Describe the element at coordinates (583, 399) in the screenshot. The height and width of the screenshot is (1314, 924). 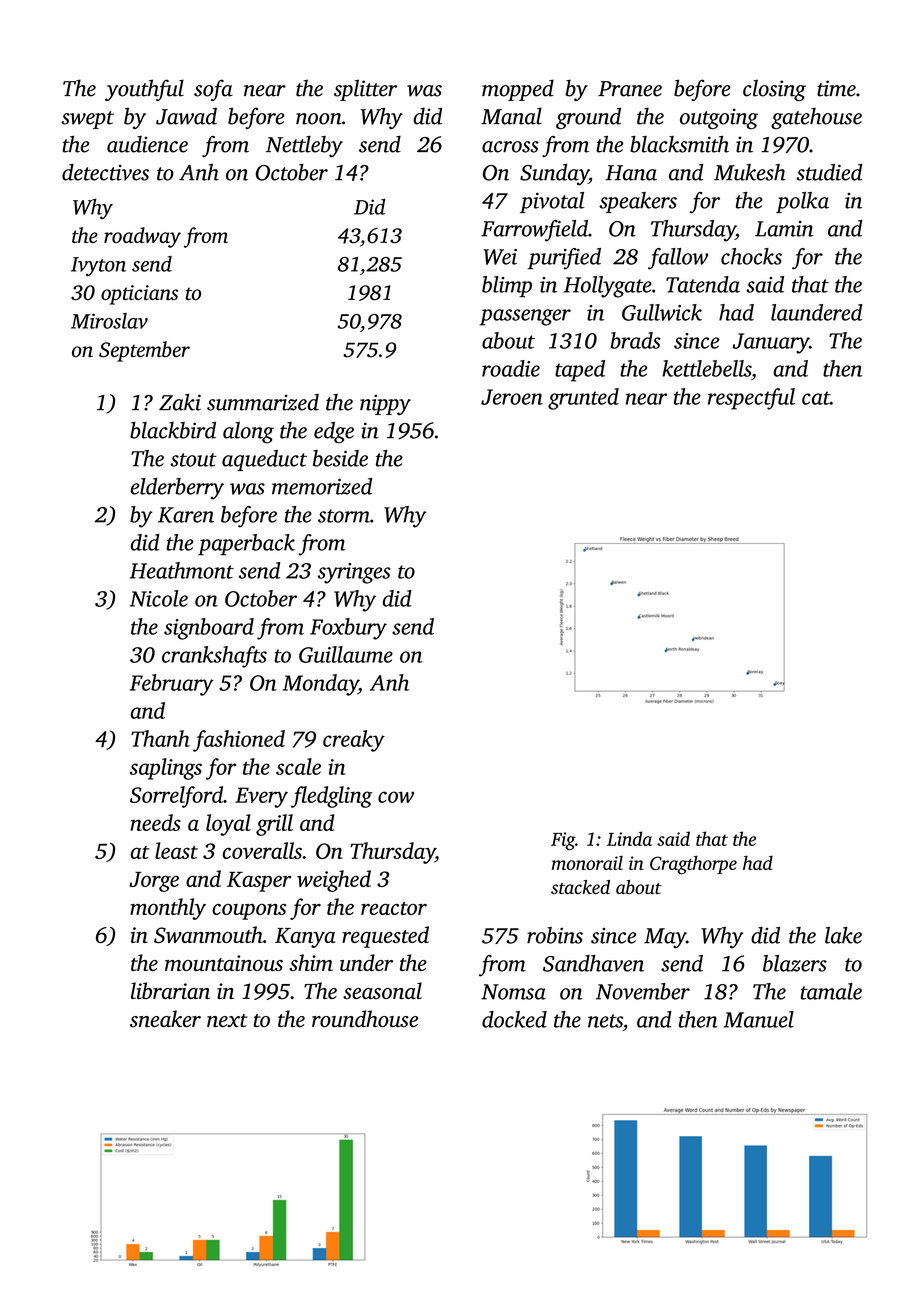
I see `grunted` at that location.
